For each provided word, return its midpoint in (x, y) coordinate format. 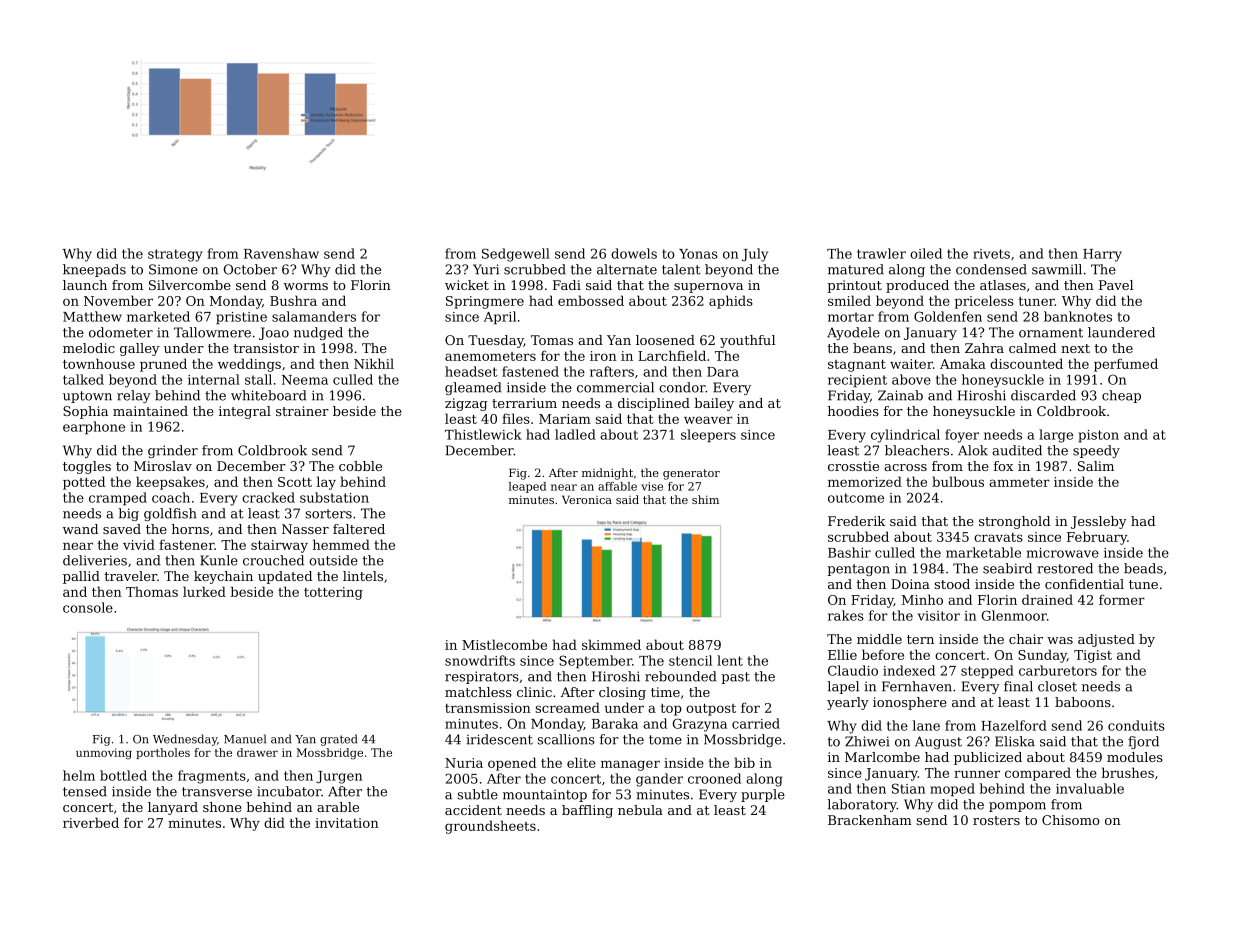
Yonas (698, 254)
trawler (881, 253)
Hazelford (1014, 725)
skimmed (611, 644)
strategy (175, 255)
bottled (123, 775)
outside (333, 560)
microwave (1063, 553)
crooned (714, 778)
